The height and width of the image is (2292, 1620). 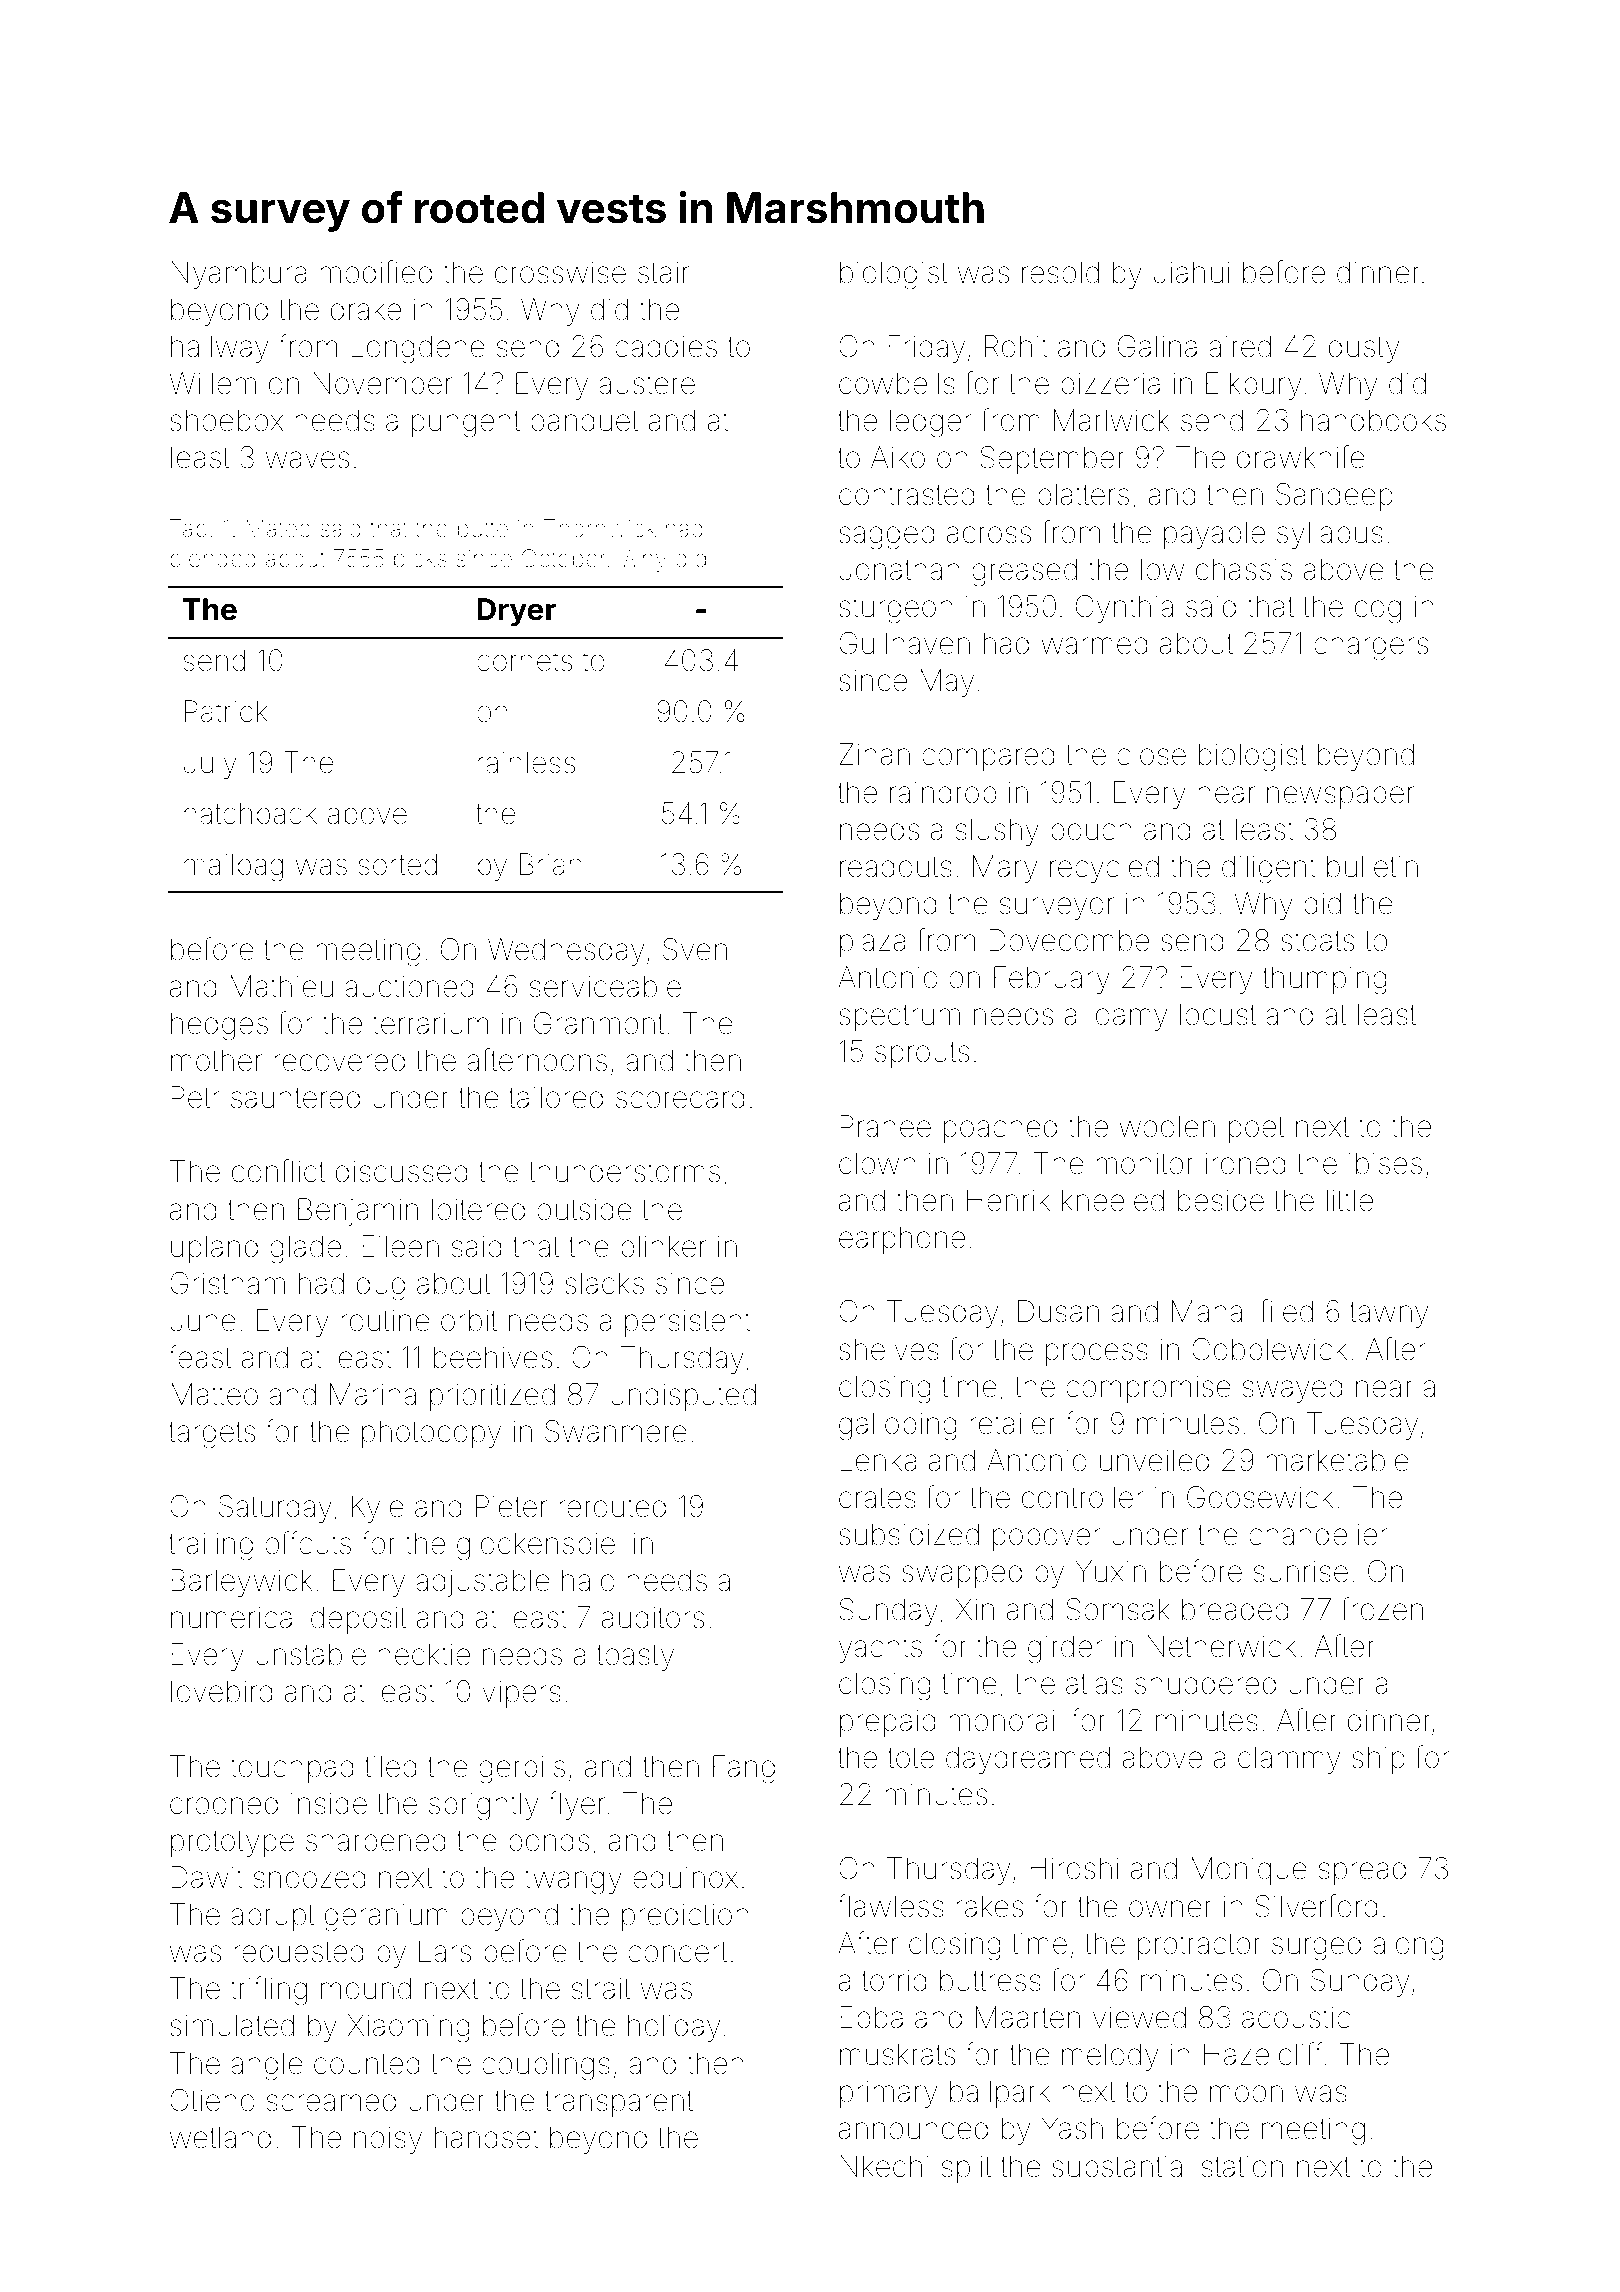 What do you see at coordinates (635, 1658) in the image?
I see `toasty` at bounding box center [635, 1658].
